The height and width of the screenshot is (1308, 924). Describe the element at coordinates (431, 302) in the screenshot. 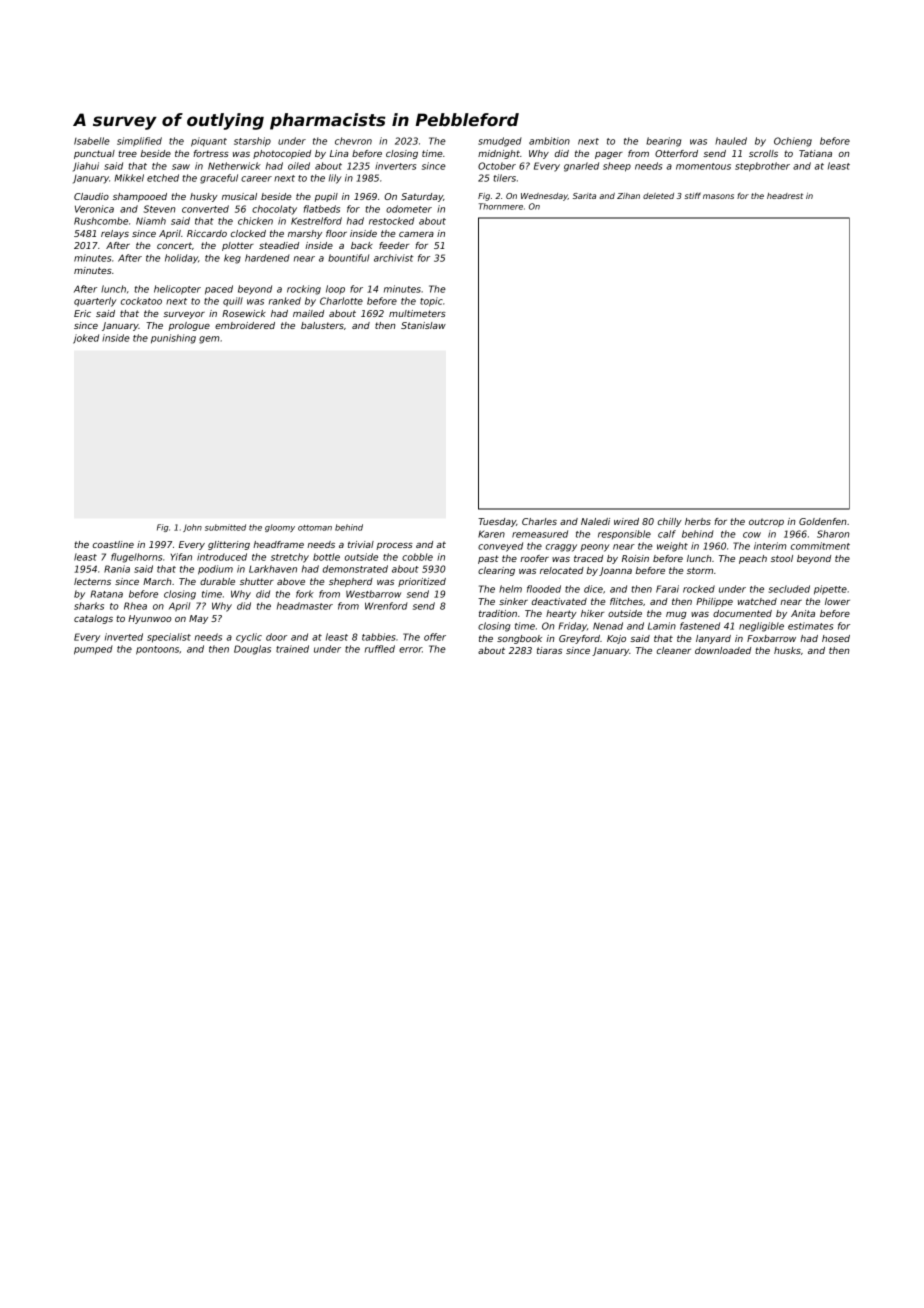

I see `topic` at that location.
